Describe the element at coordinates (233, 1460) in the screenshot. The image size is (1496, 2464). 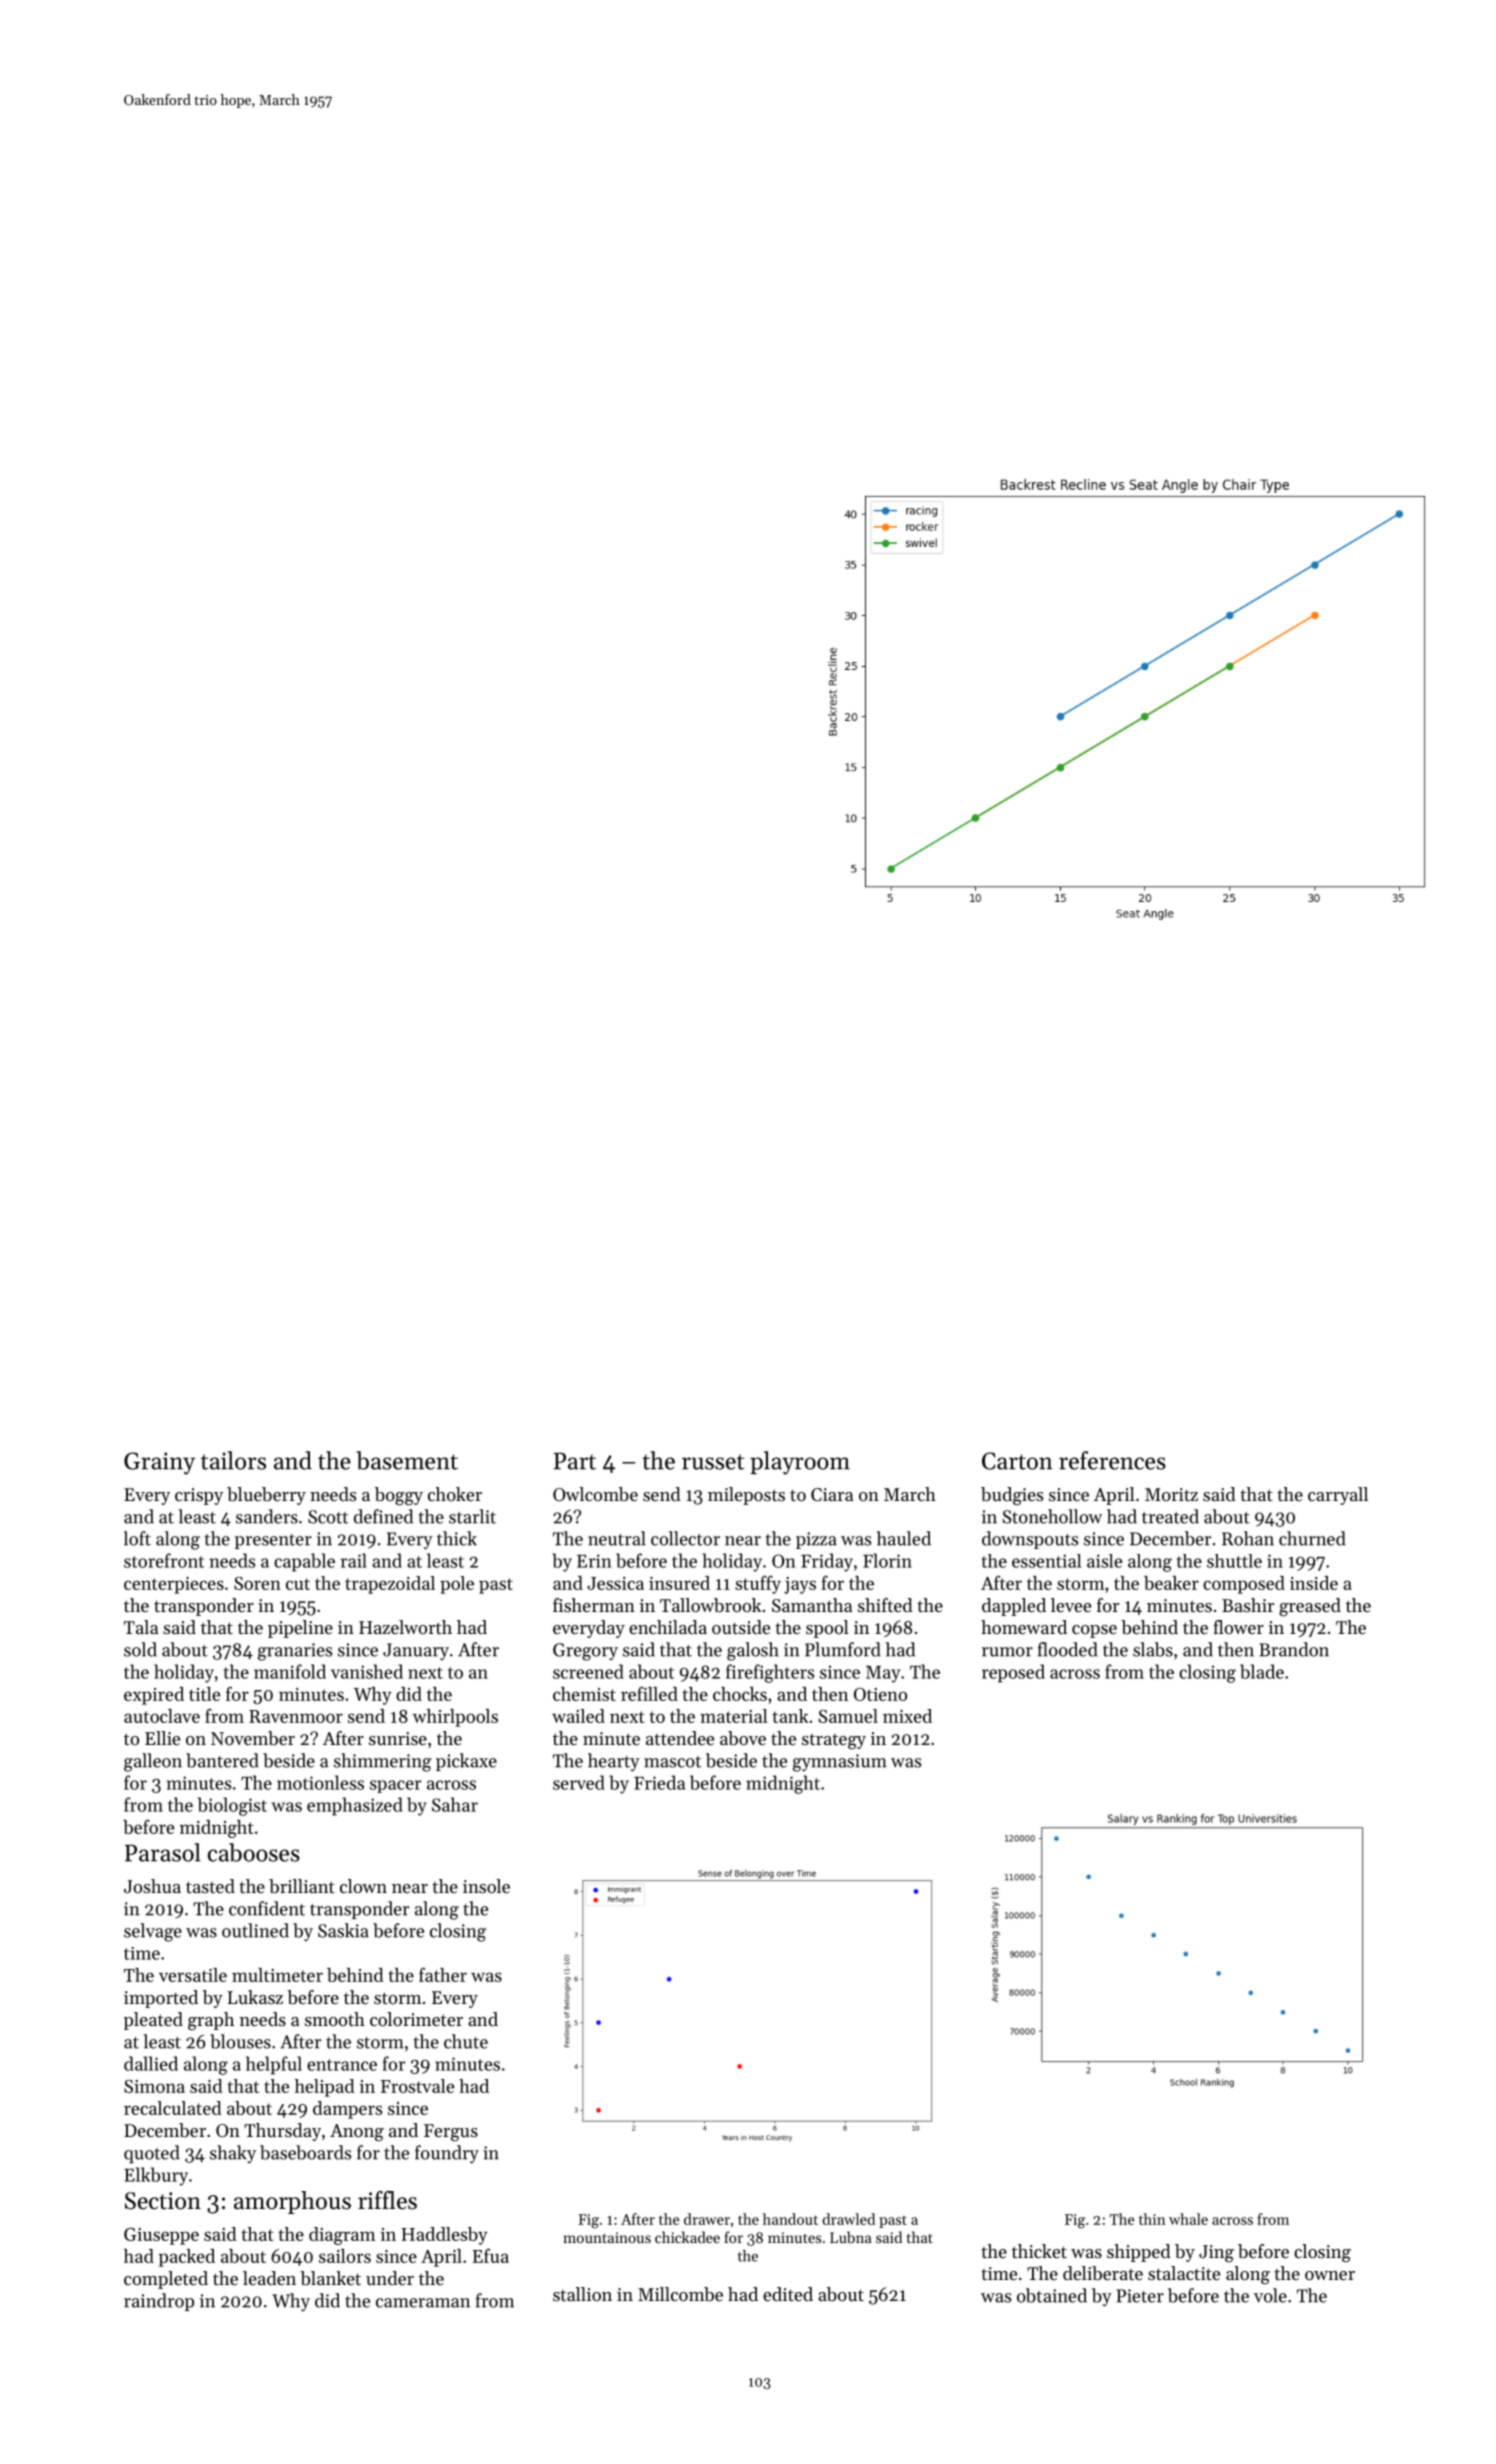
I see `tailors` at that location.
